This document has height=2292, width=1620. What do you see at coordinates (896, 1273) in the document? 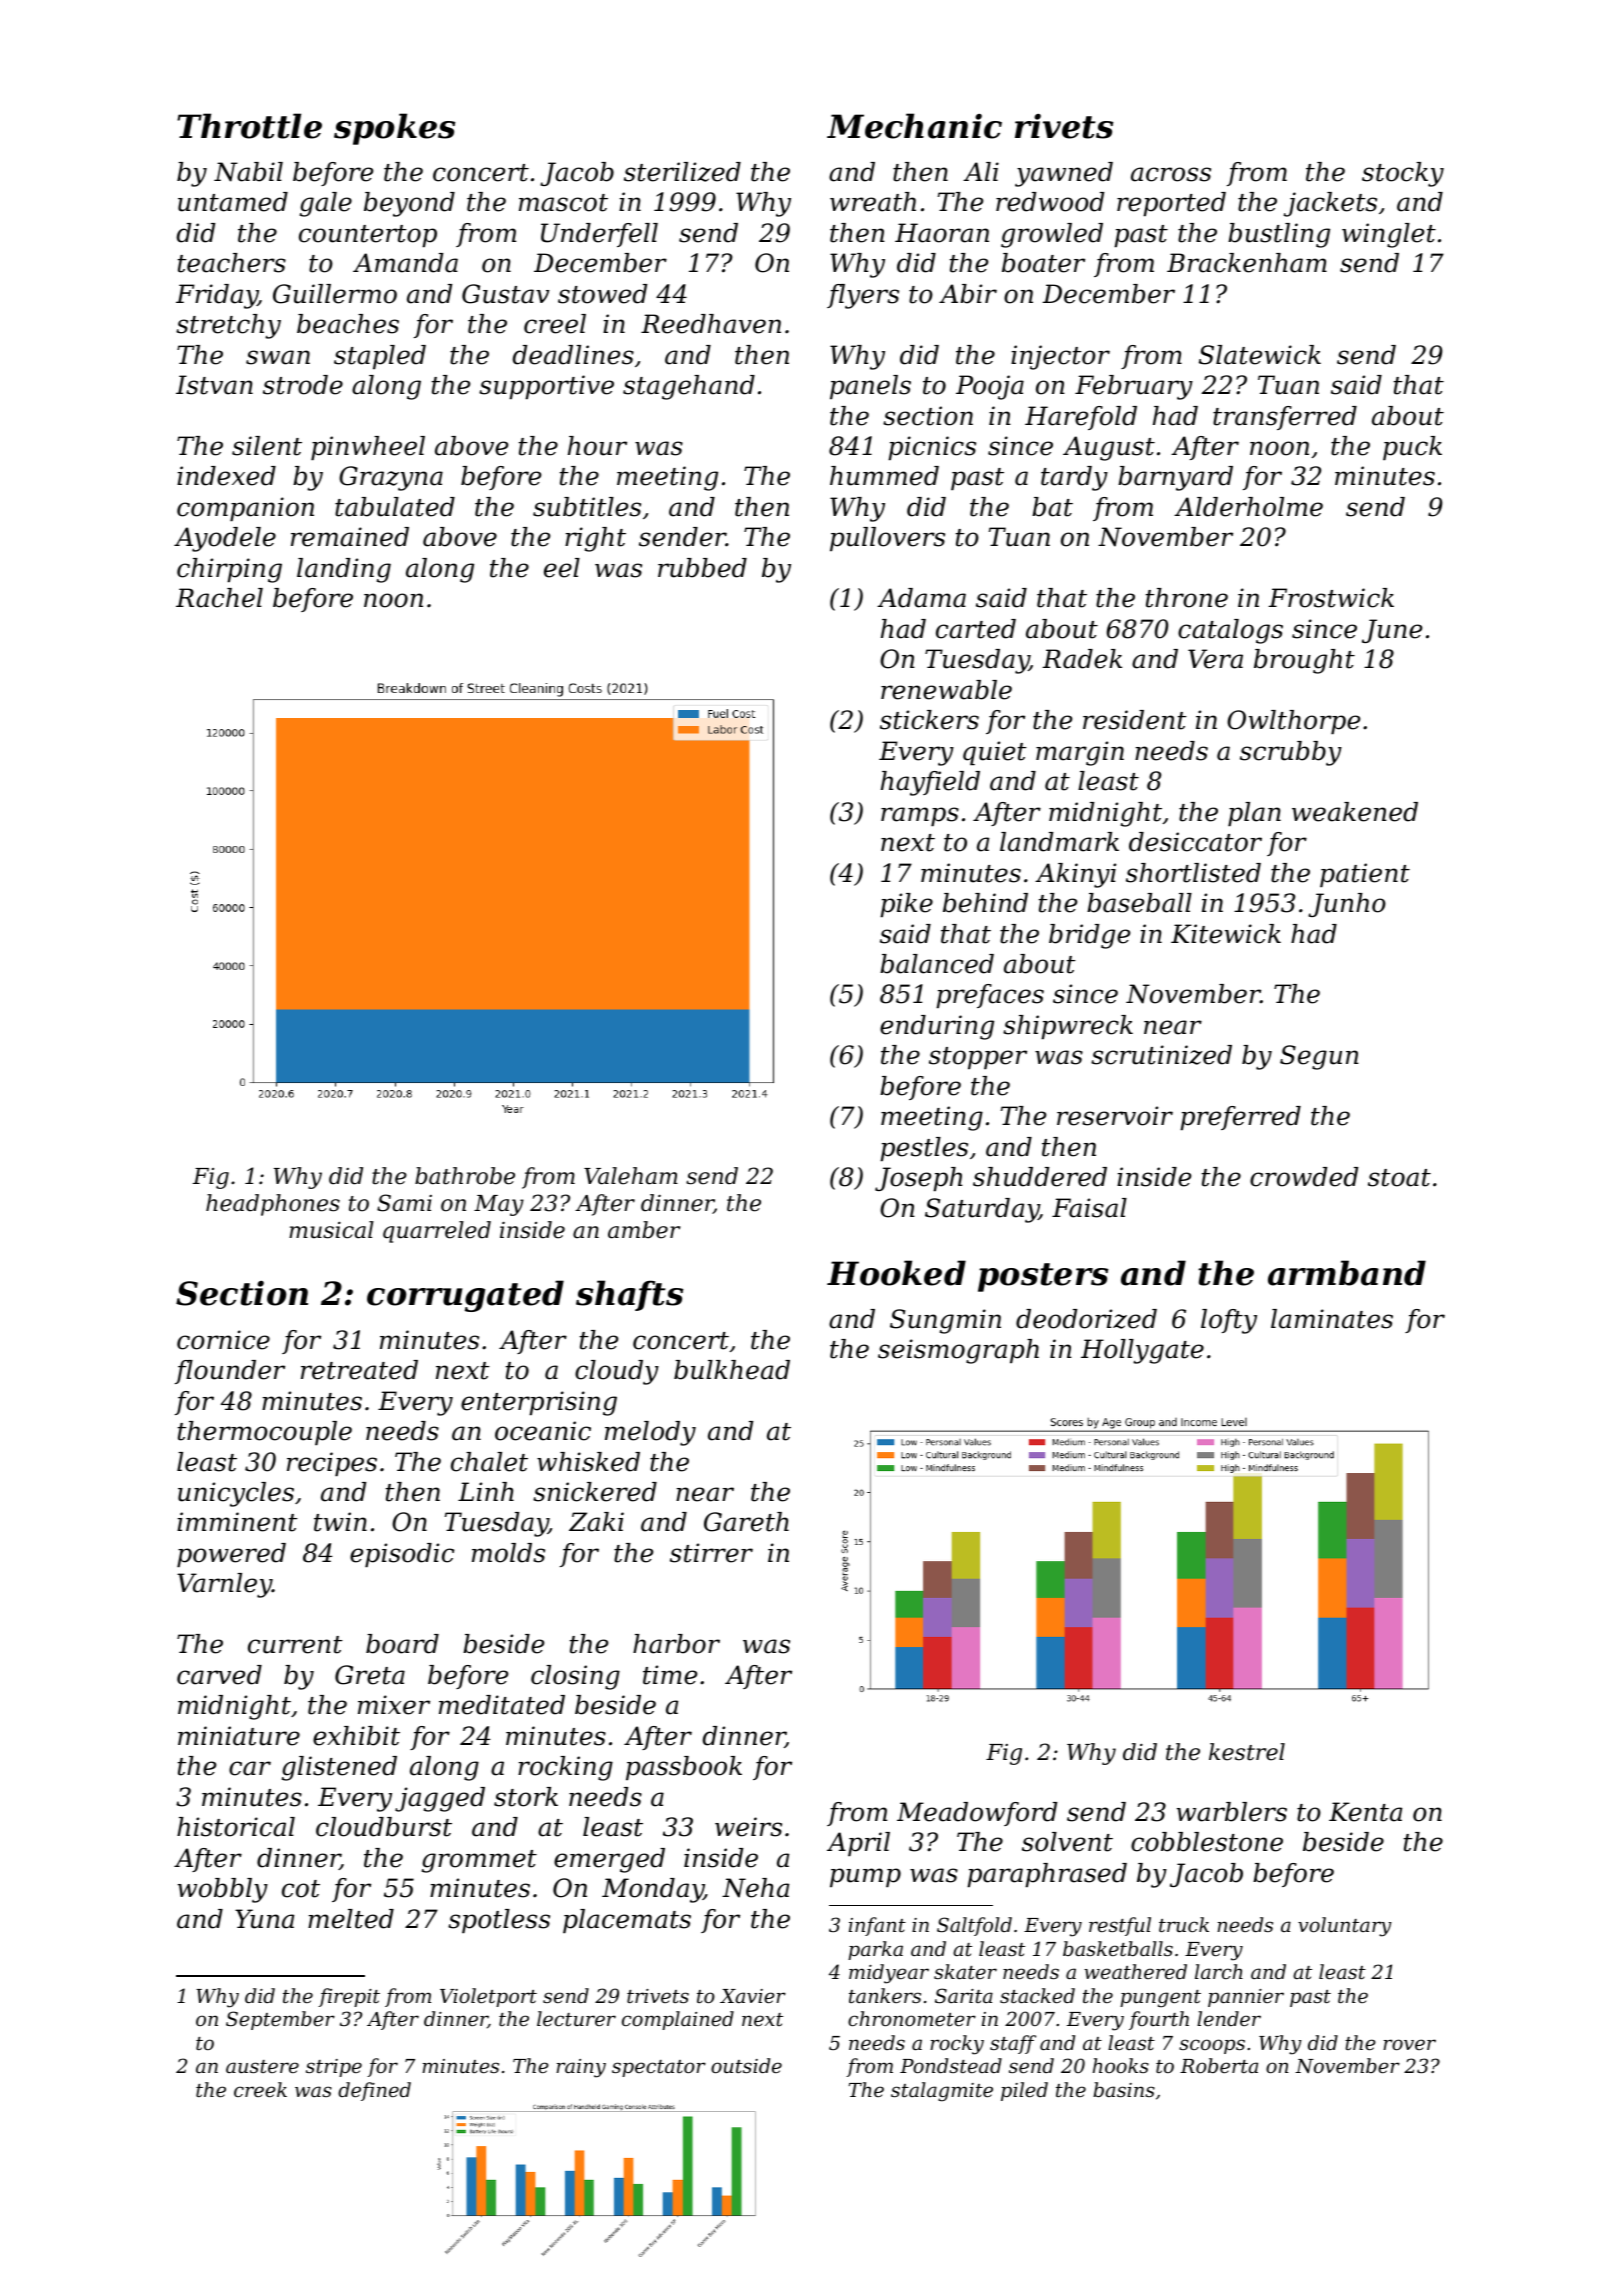
I see `Hooked` at bounding box center [896, 1273].
